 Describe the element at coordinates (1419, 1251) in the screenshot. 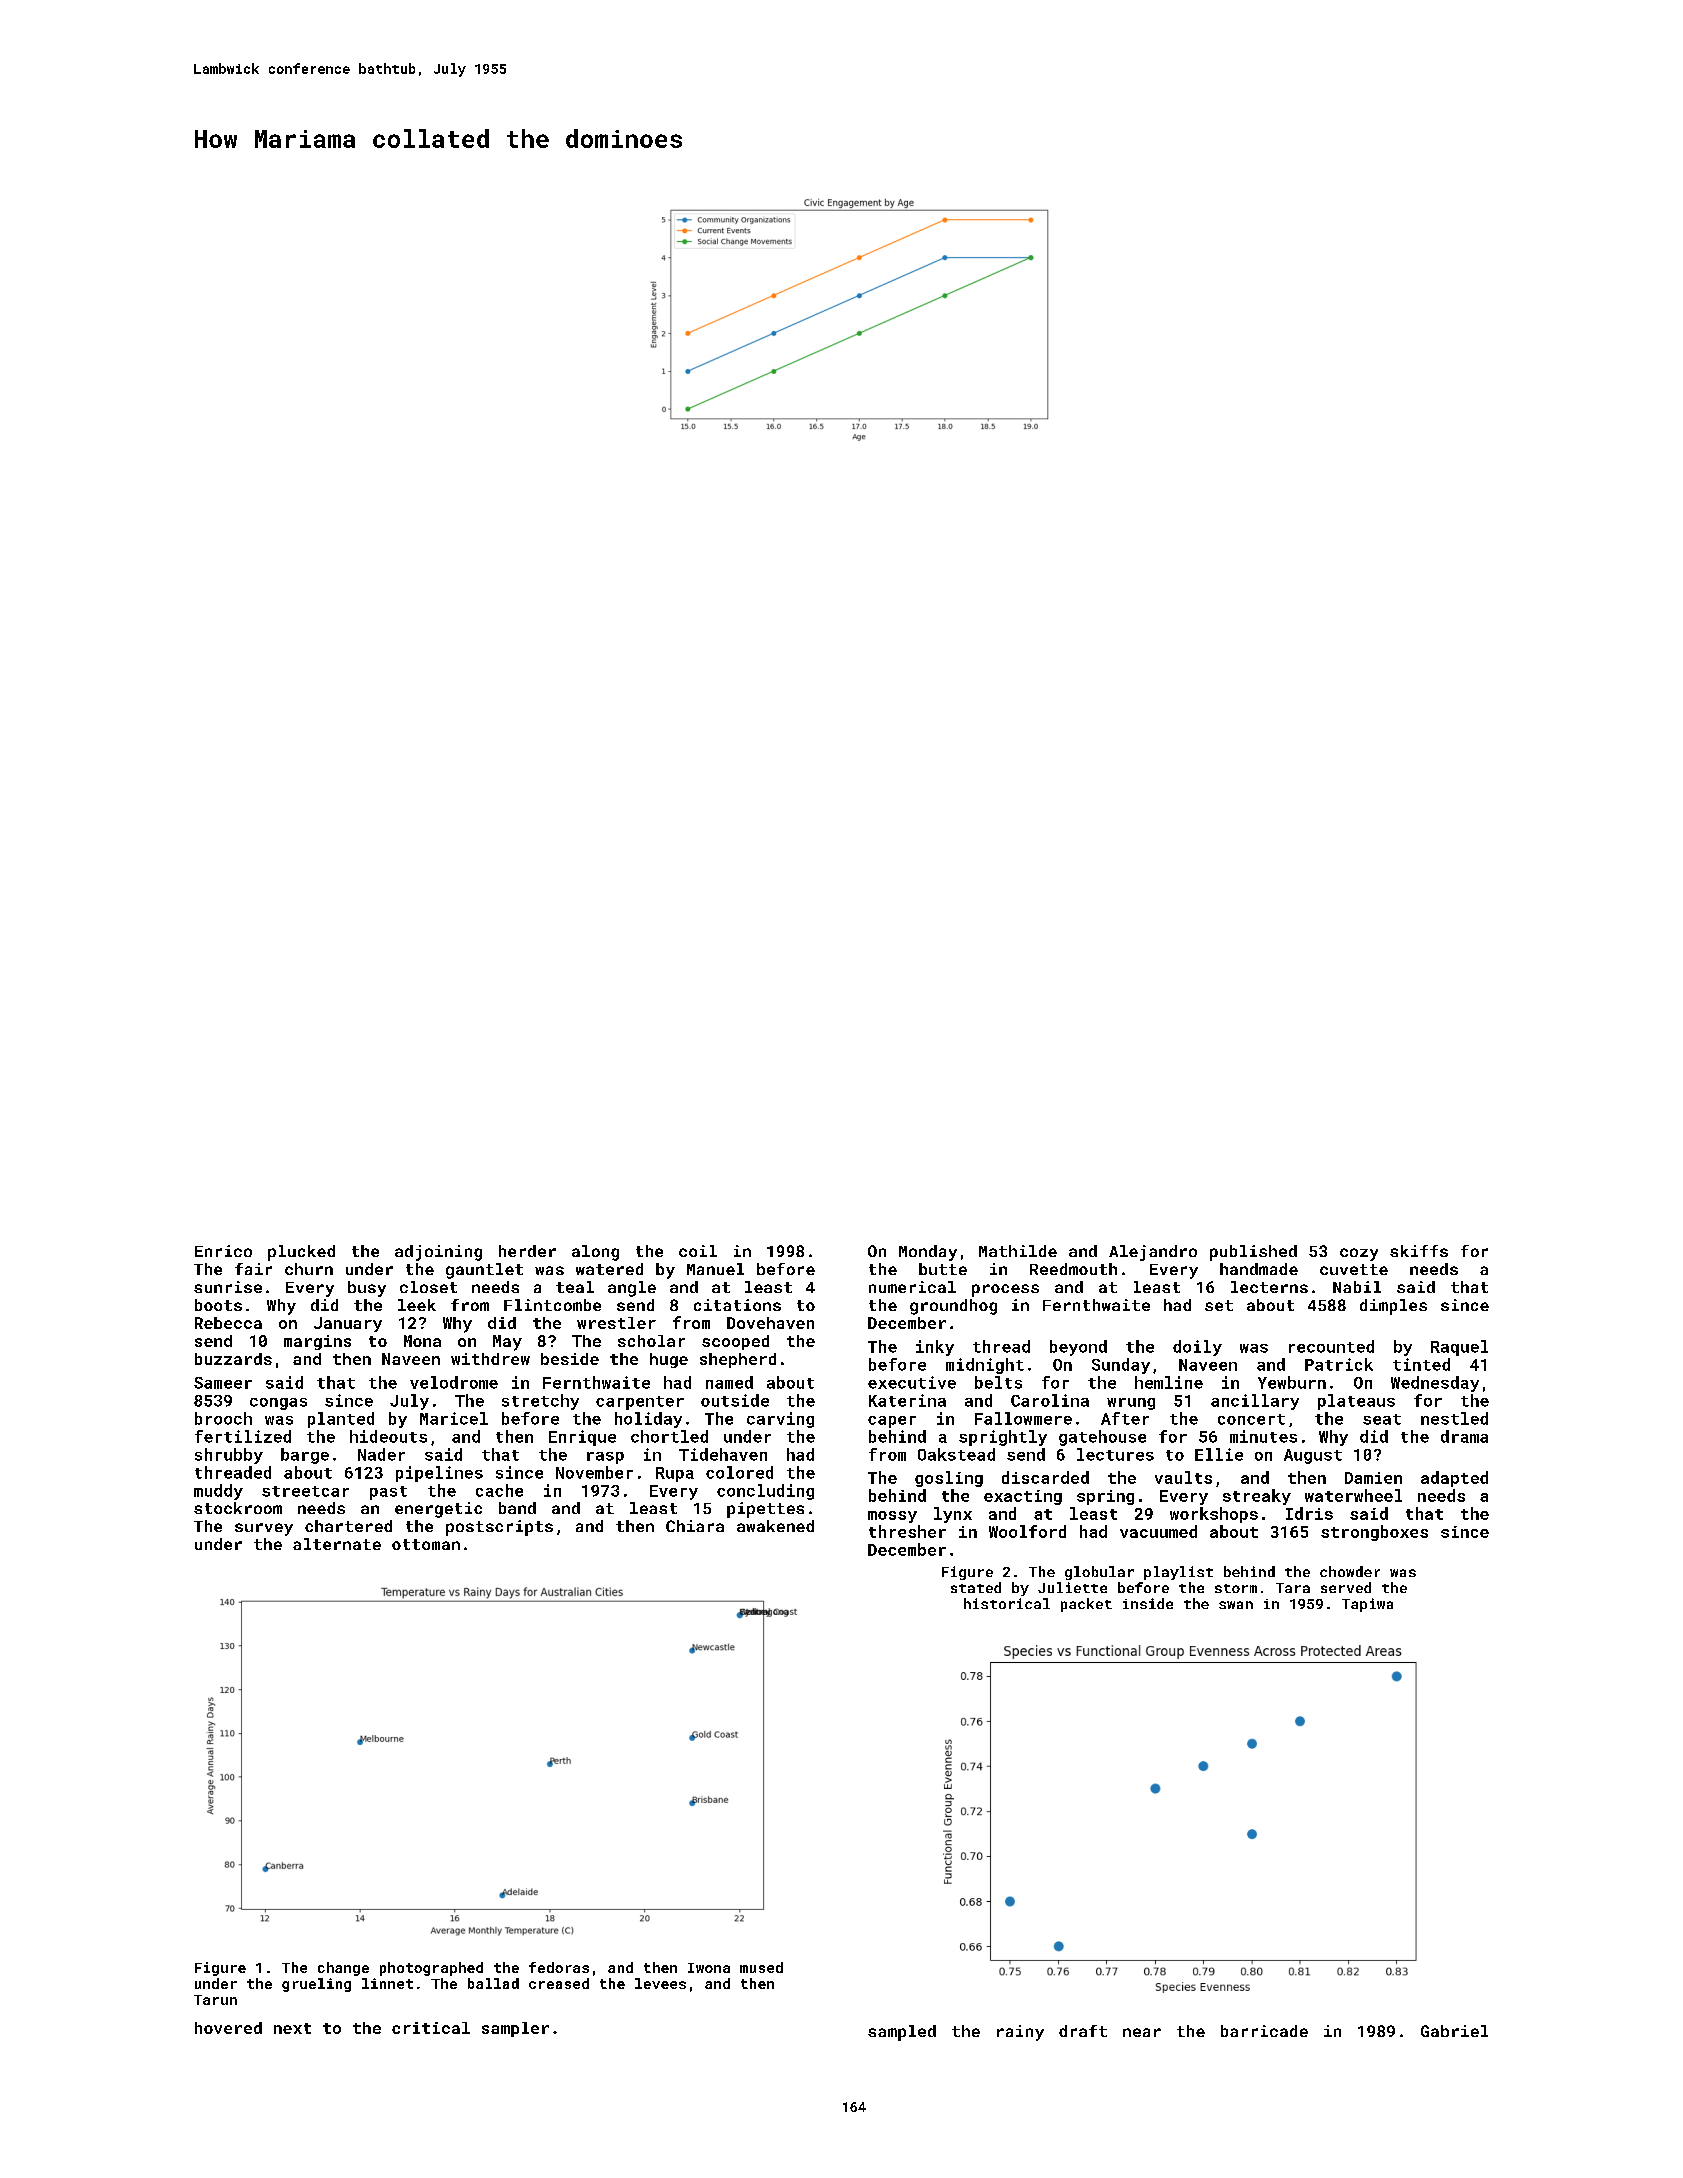

I see `skiffs` at that location.
